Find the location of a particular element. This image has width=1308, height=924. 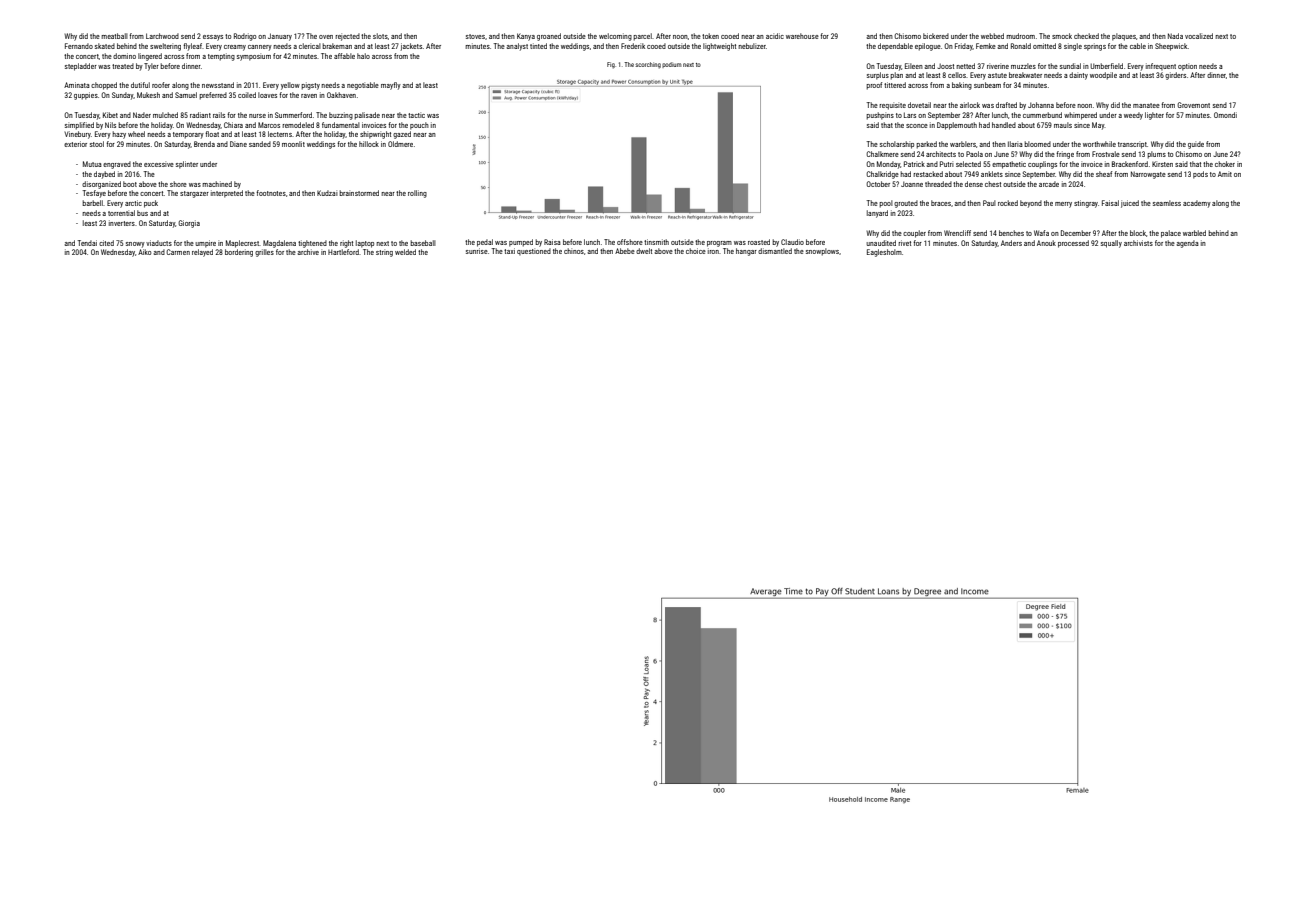

Giorgia is located at coordinates (189, 224).
